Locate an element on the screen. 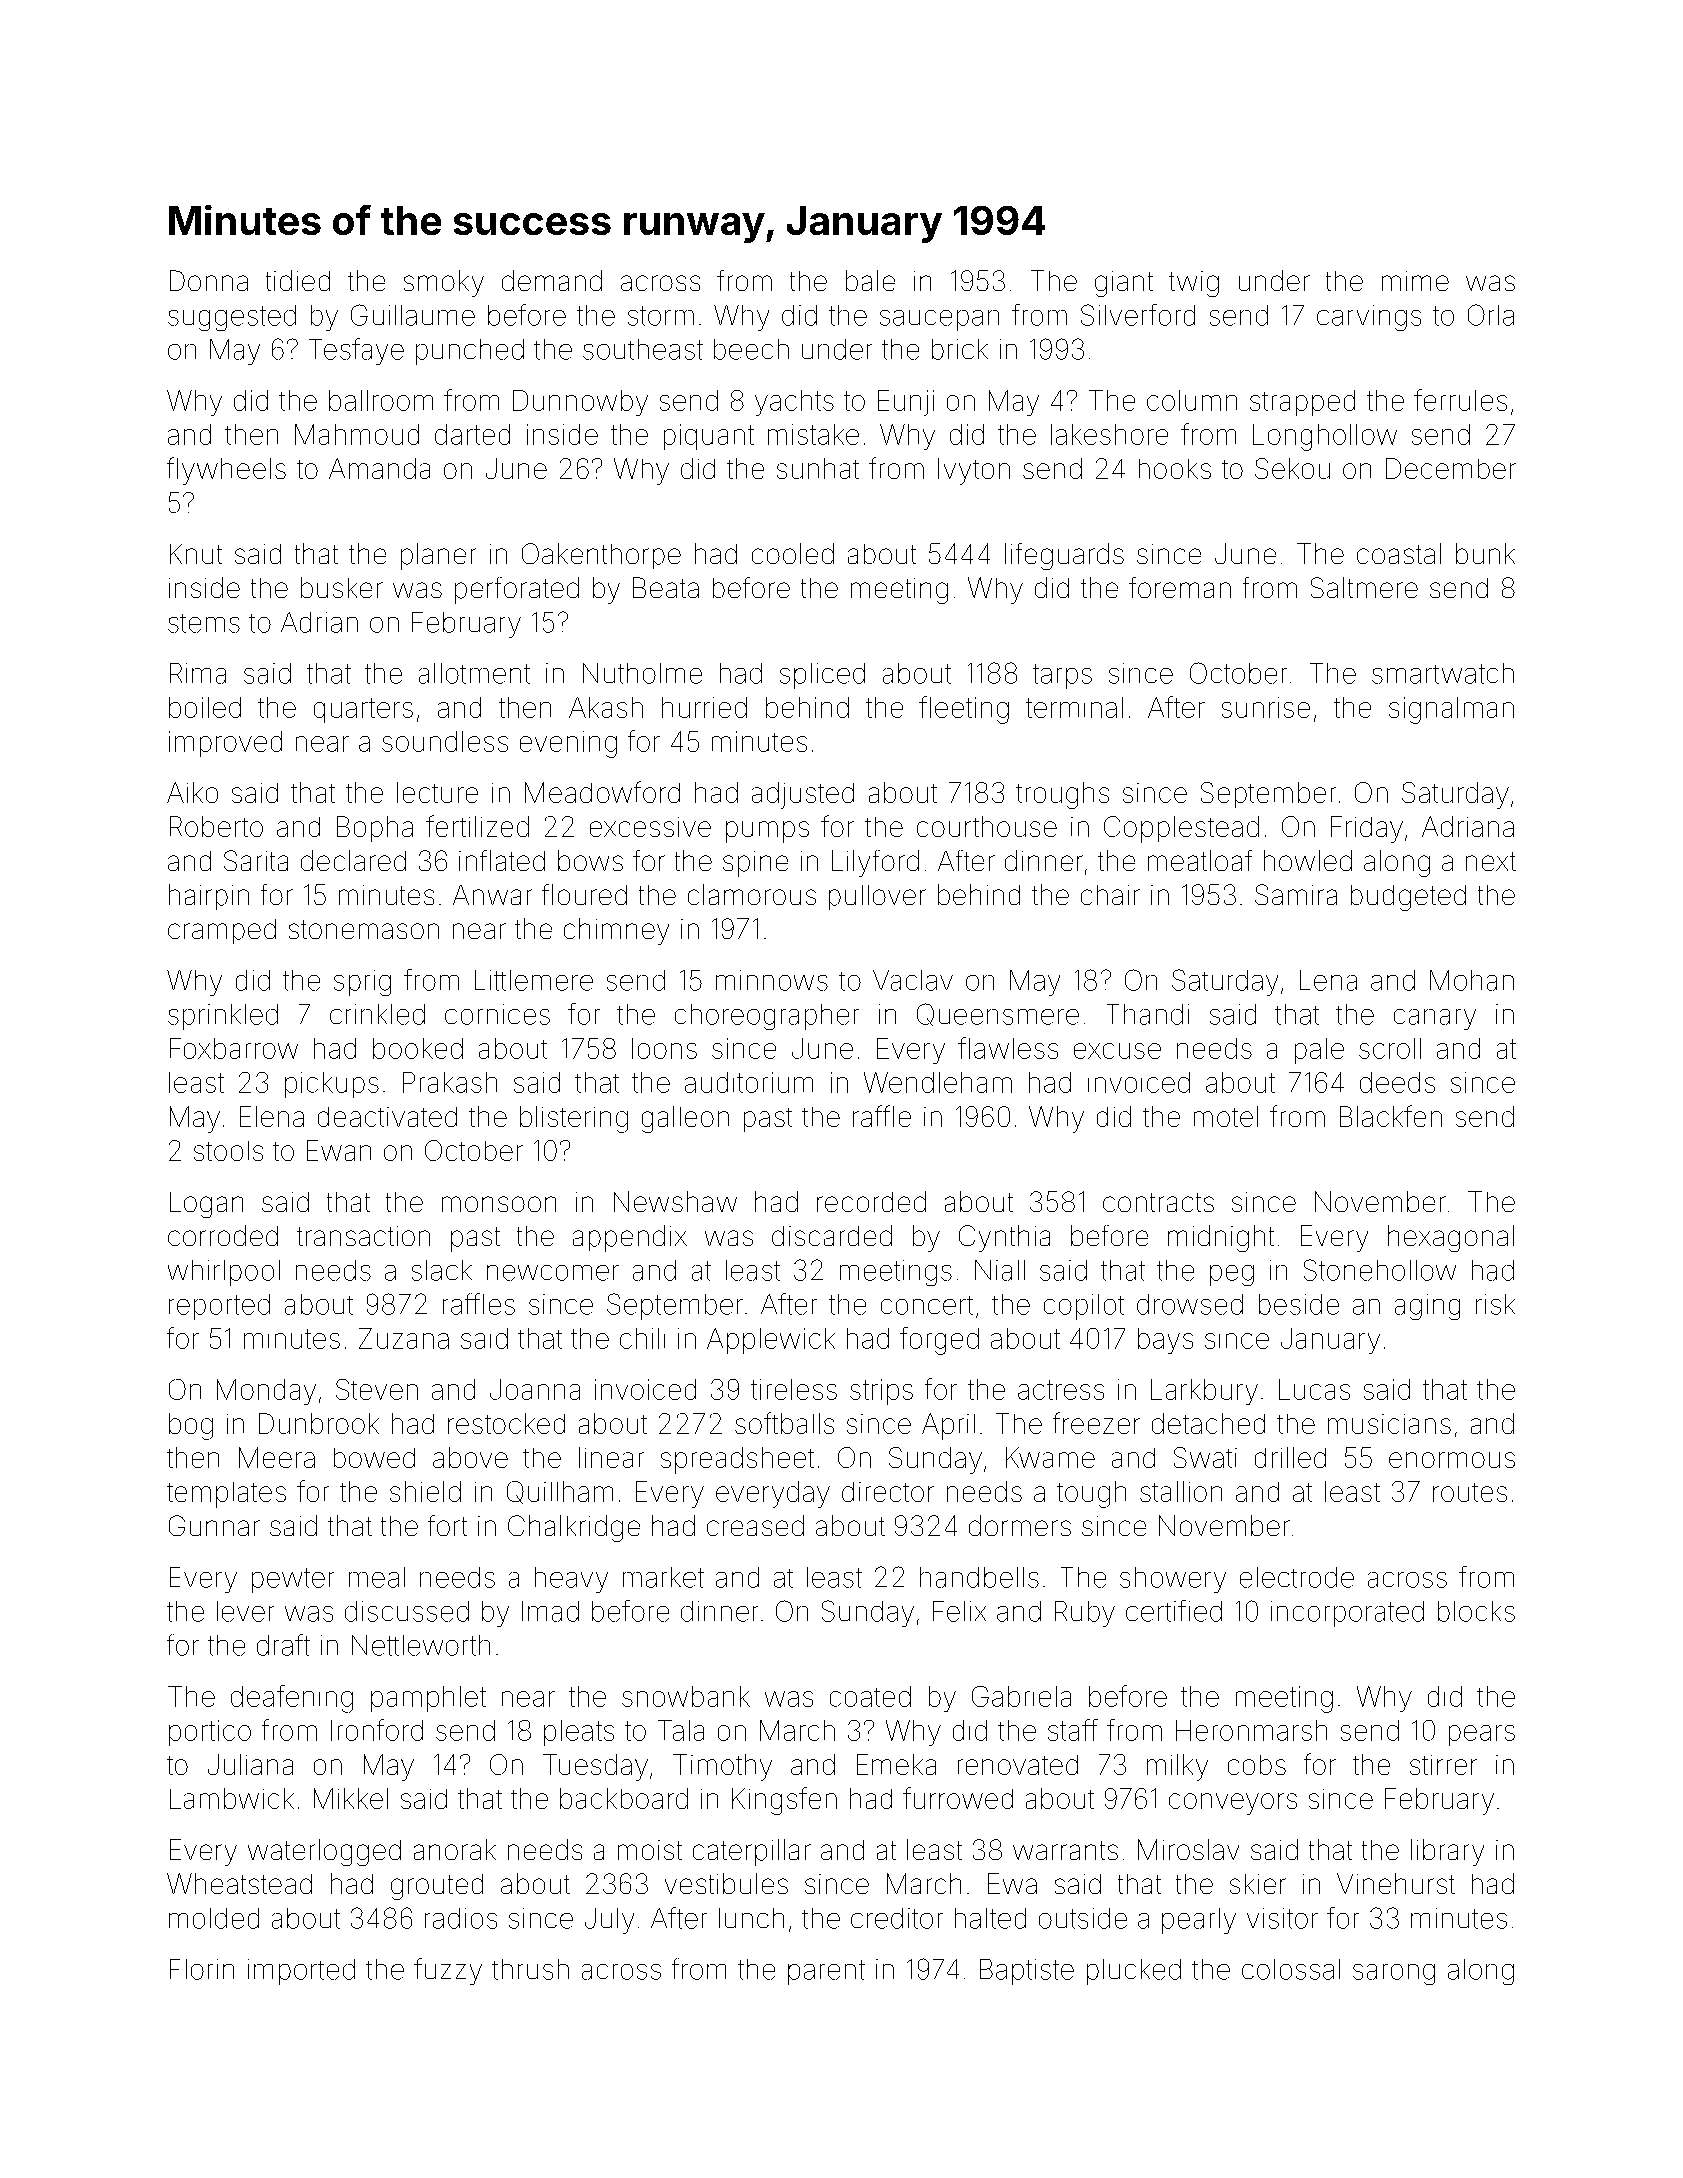 The width and height of the screenshot is (1683, 2178). Ironford is located at coordinates (377, 1730).
